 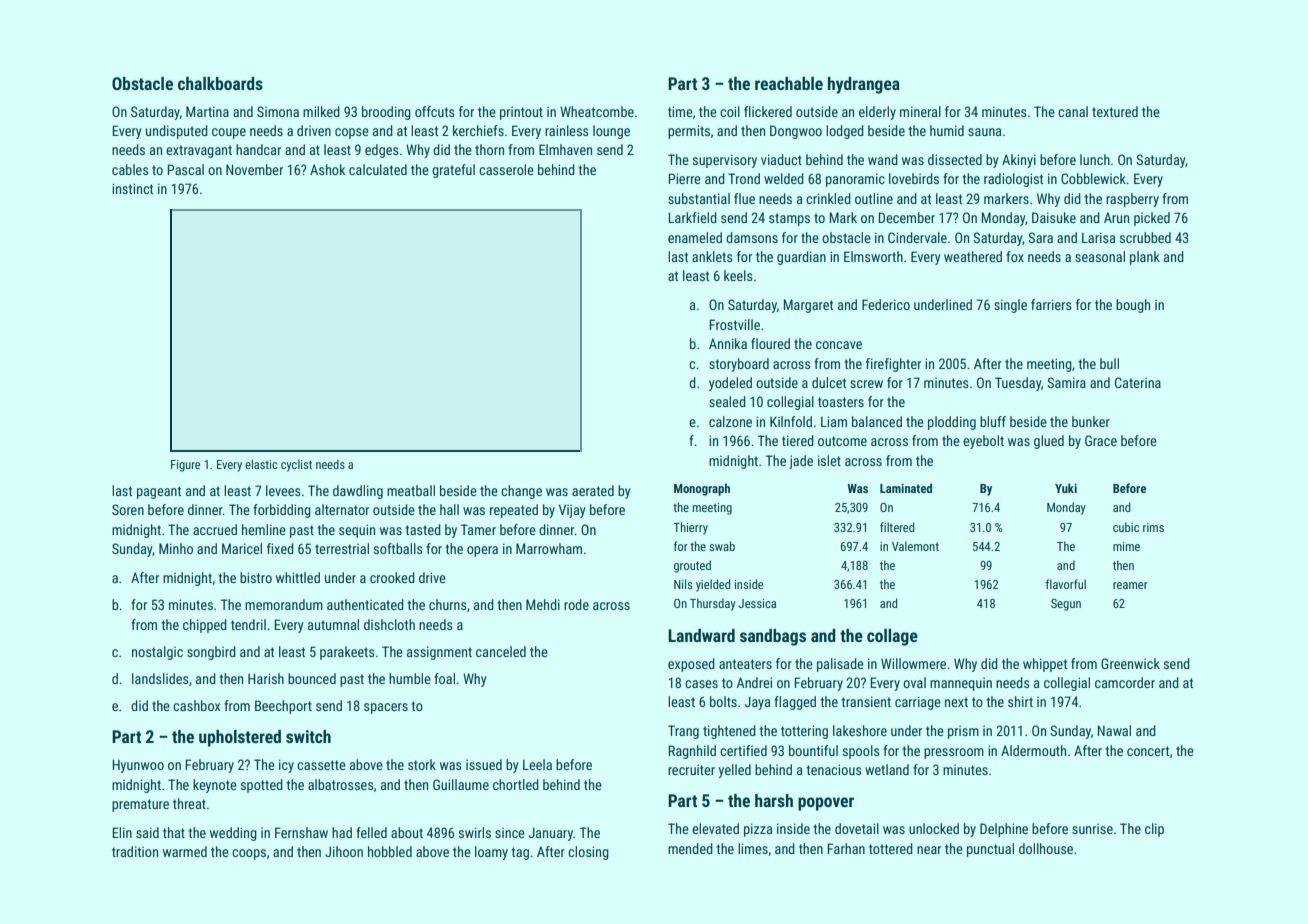 I want to click on Ragnhild, so click(x=692, y=752).
